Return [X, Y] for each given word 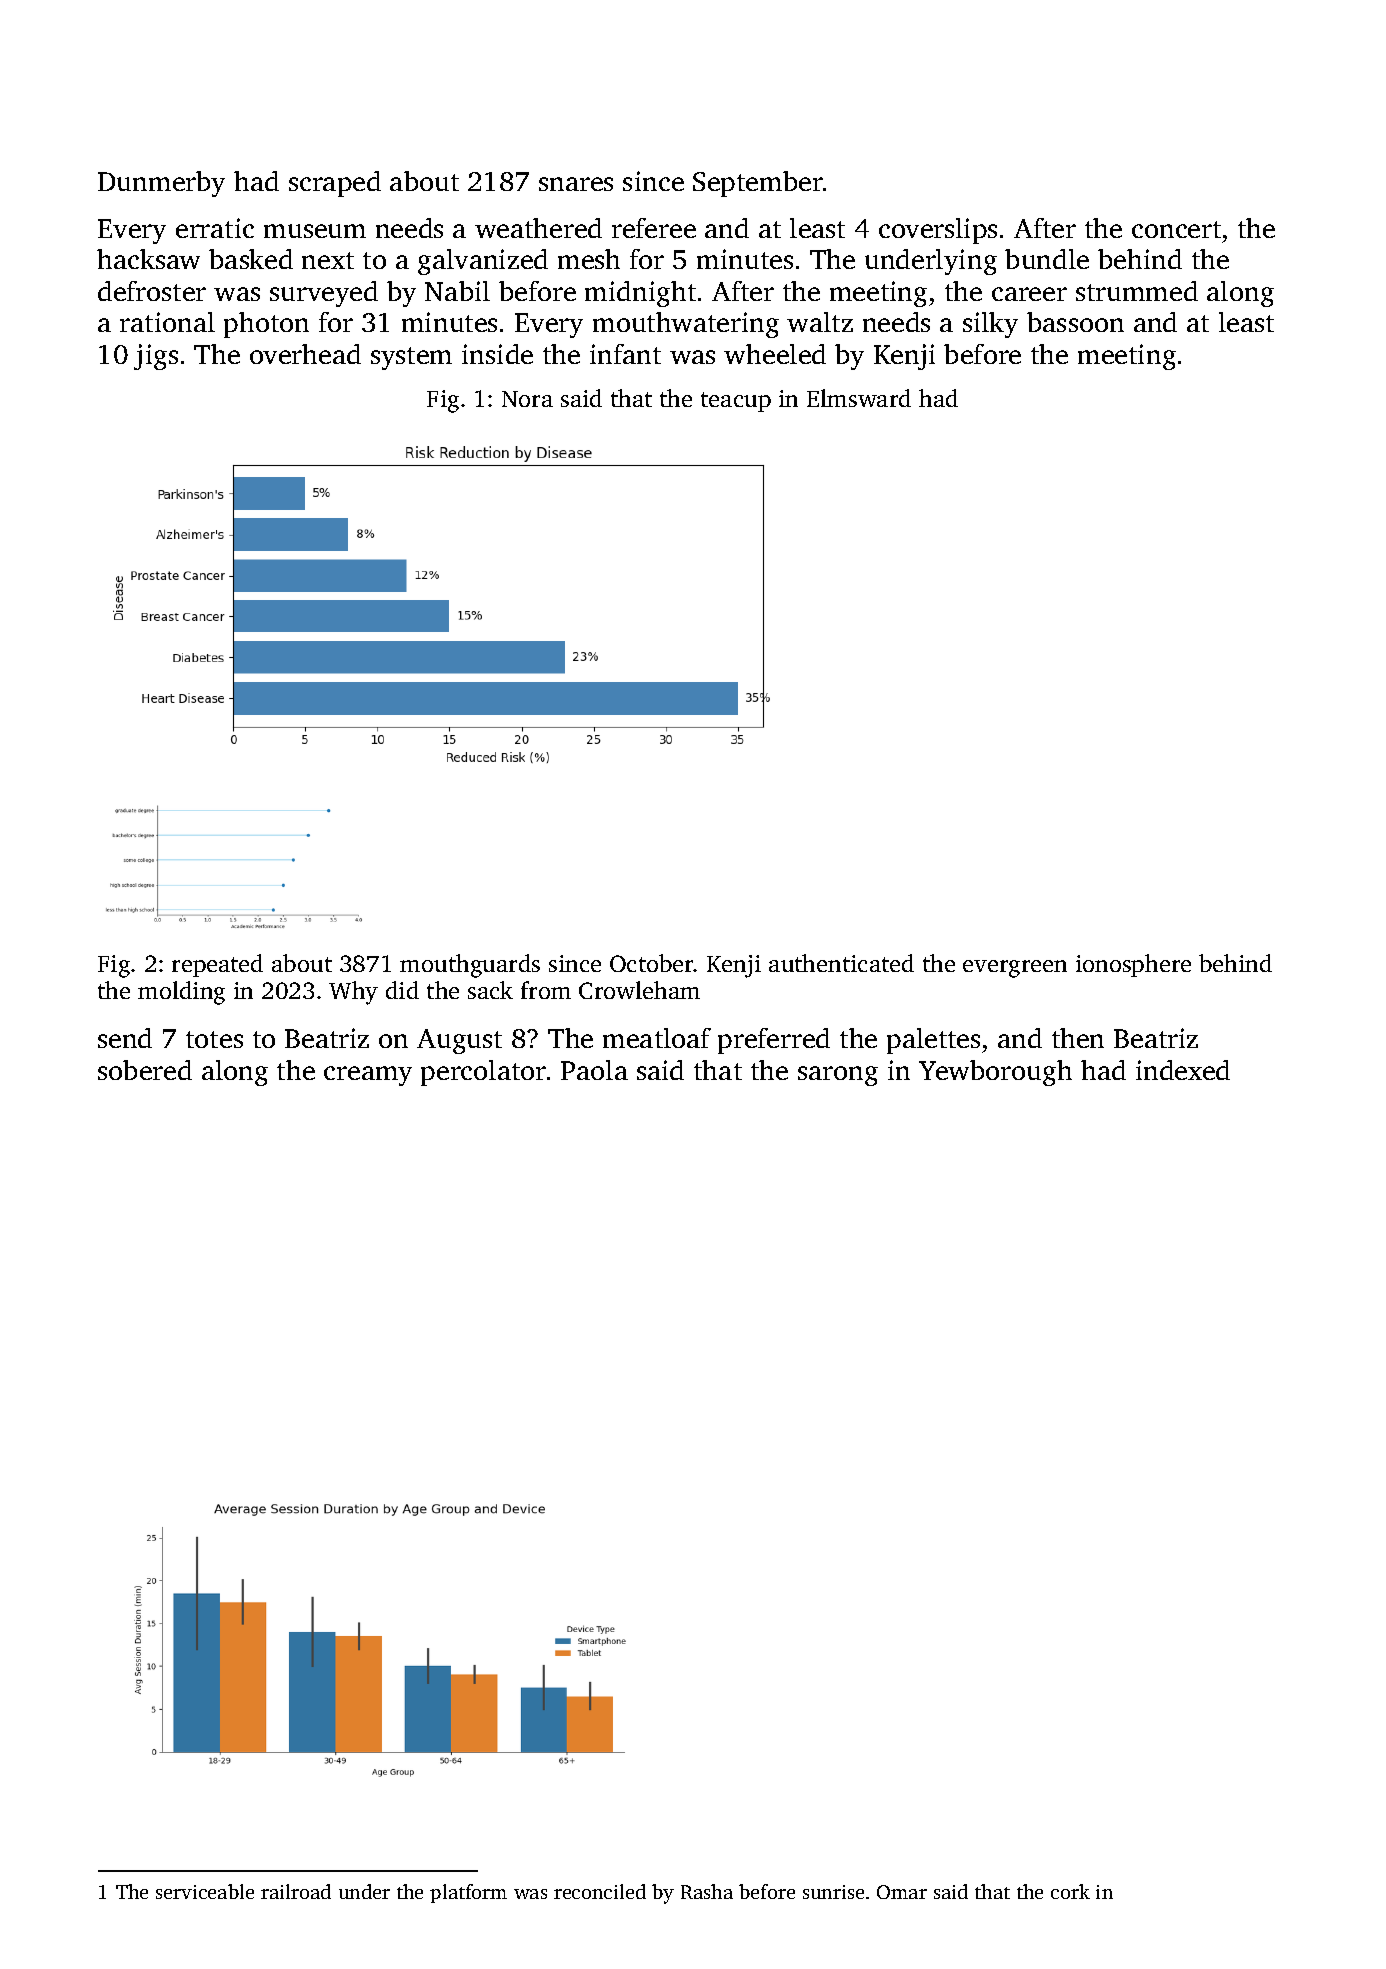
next [328, 260]
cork [1070, 1891]
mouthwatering [686, 325]
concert [1176, 229]
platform [468, 1893]
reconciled [600, 1891]
